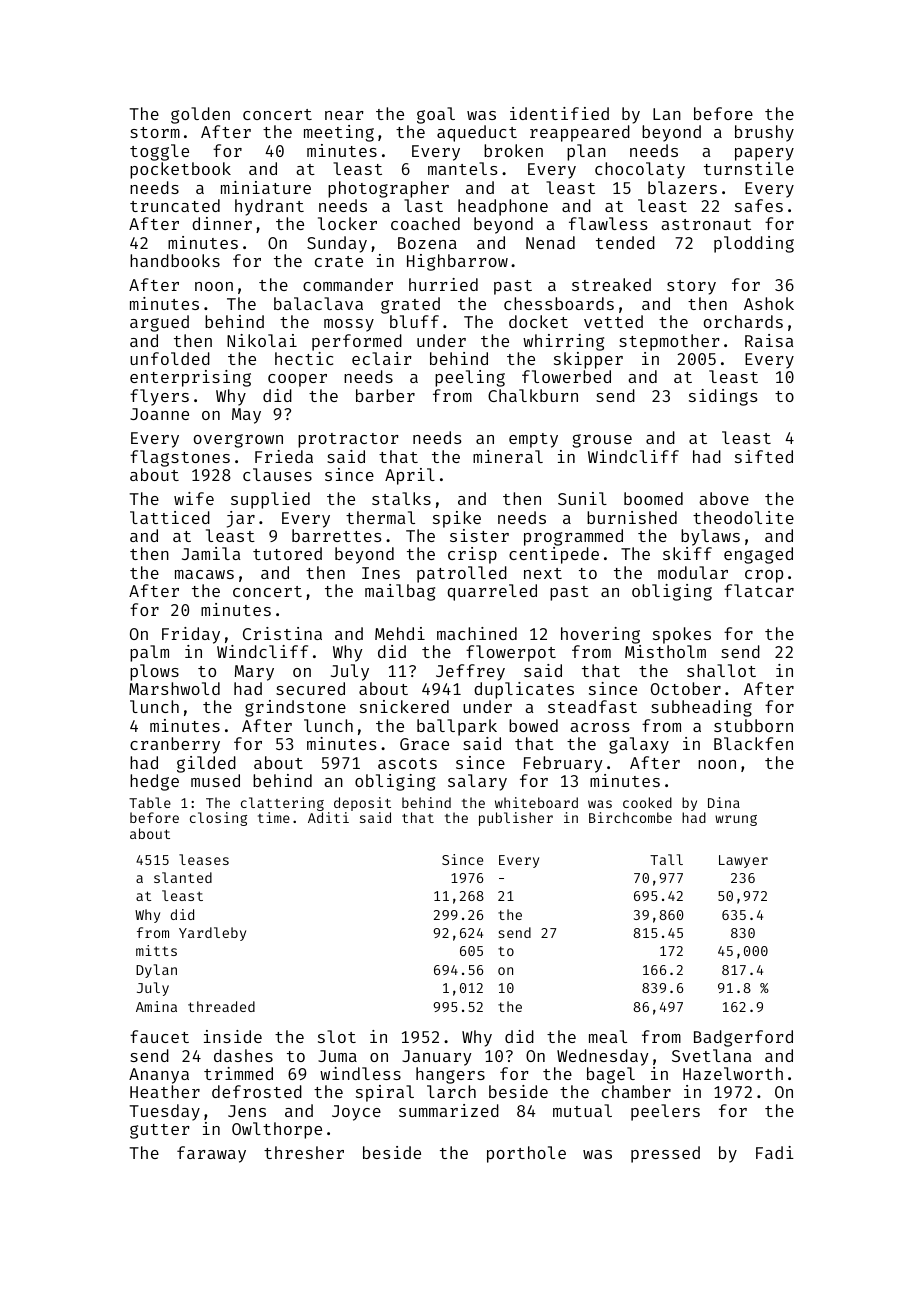  What do you see at coordinates (764, 133) in the screenshot?
I see `brushy` at bounding box center [764, 133].
